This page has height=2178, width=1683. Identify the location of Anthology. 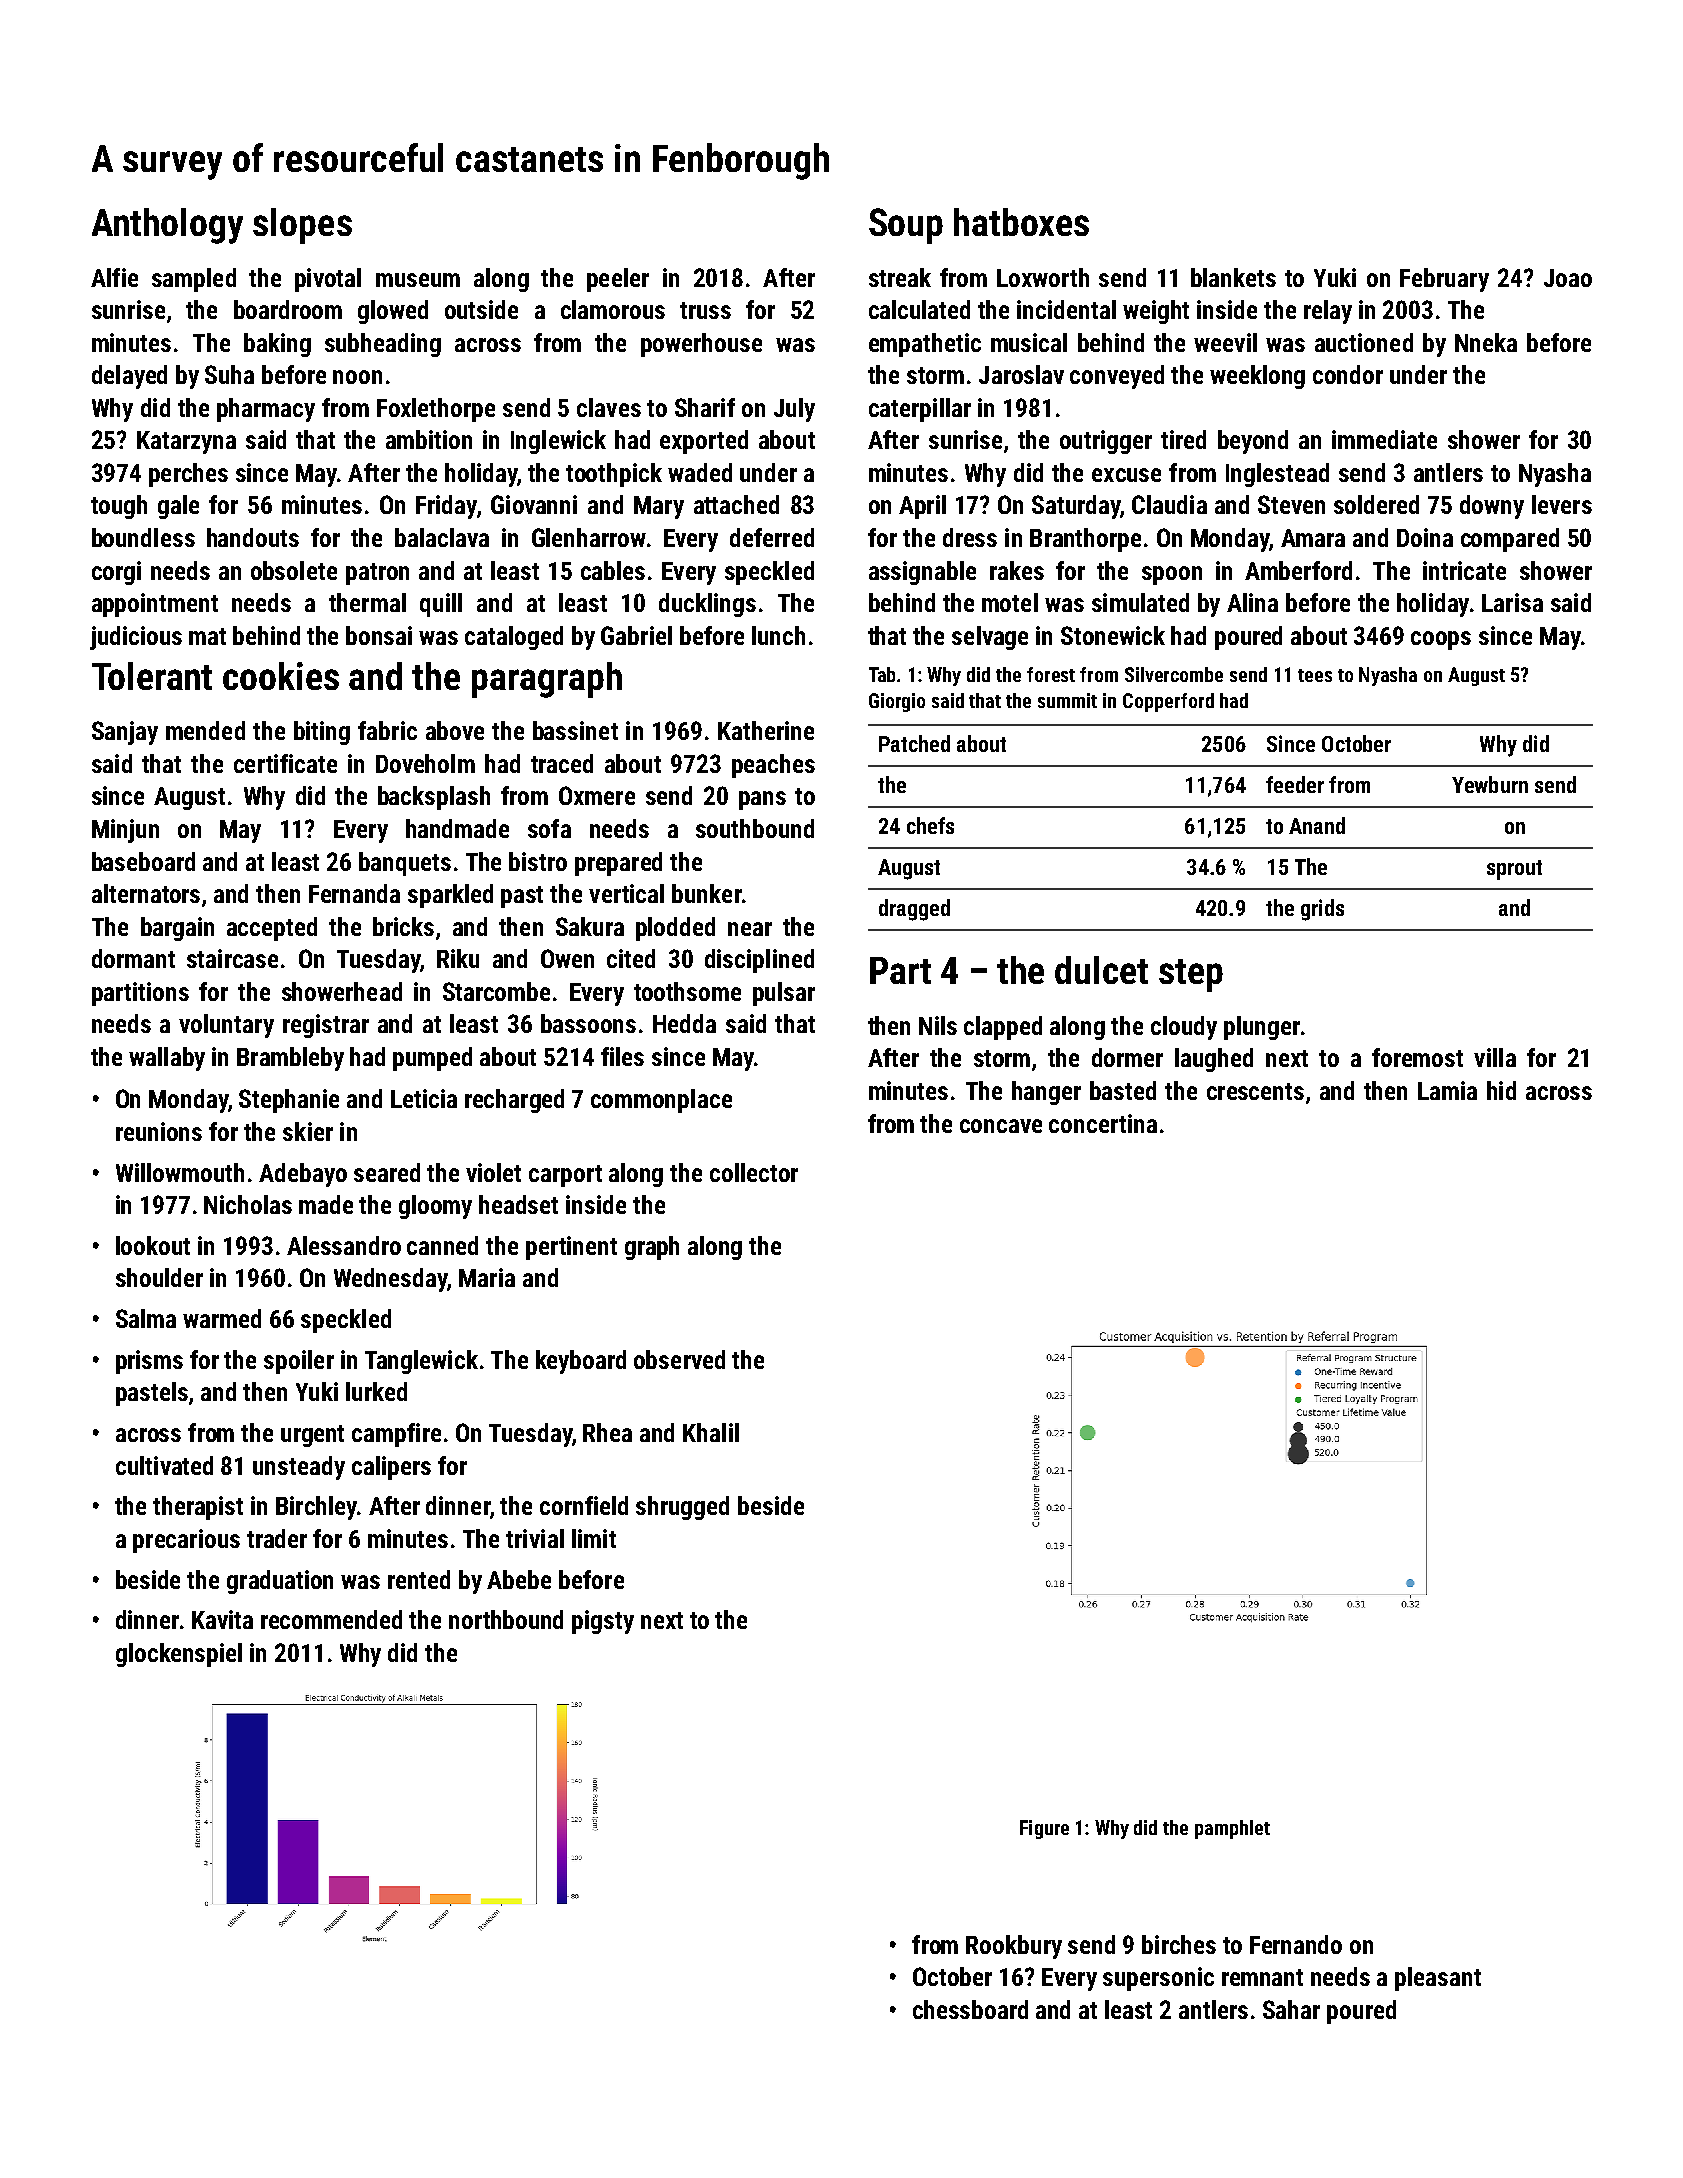
(167, 226).
